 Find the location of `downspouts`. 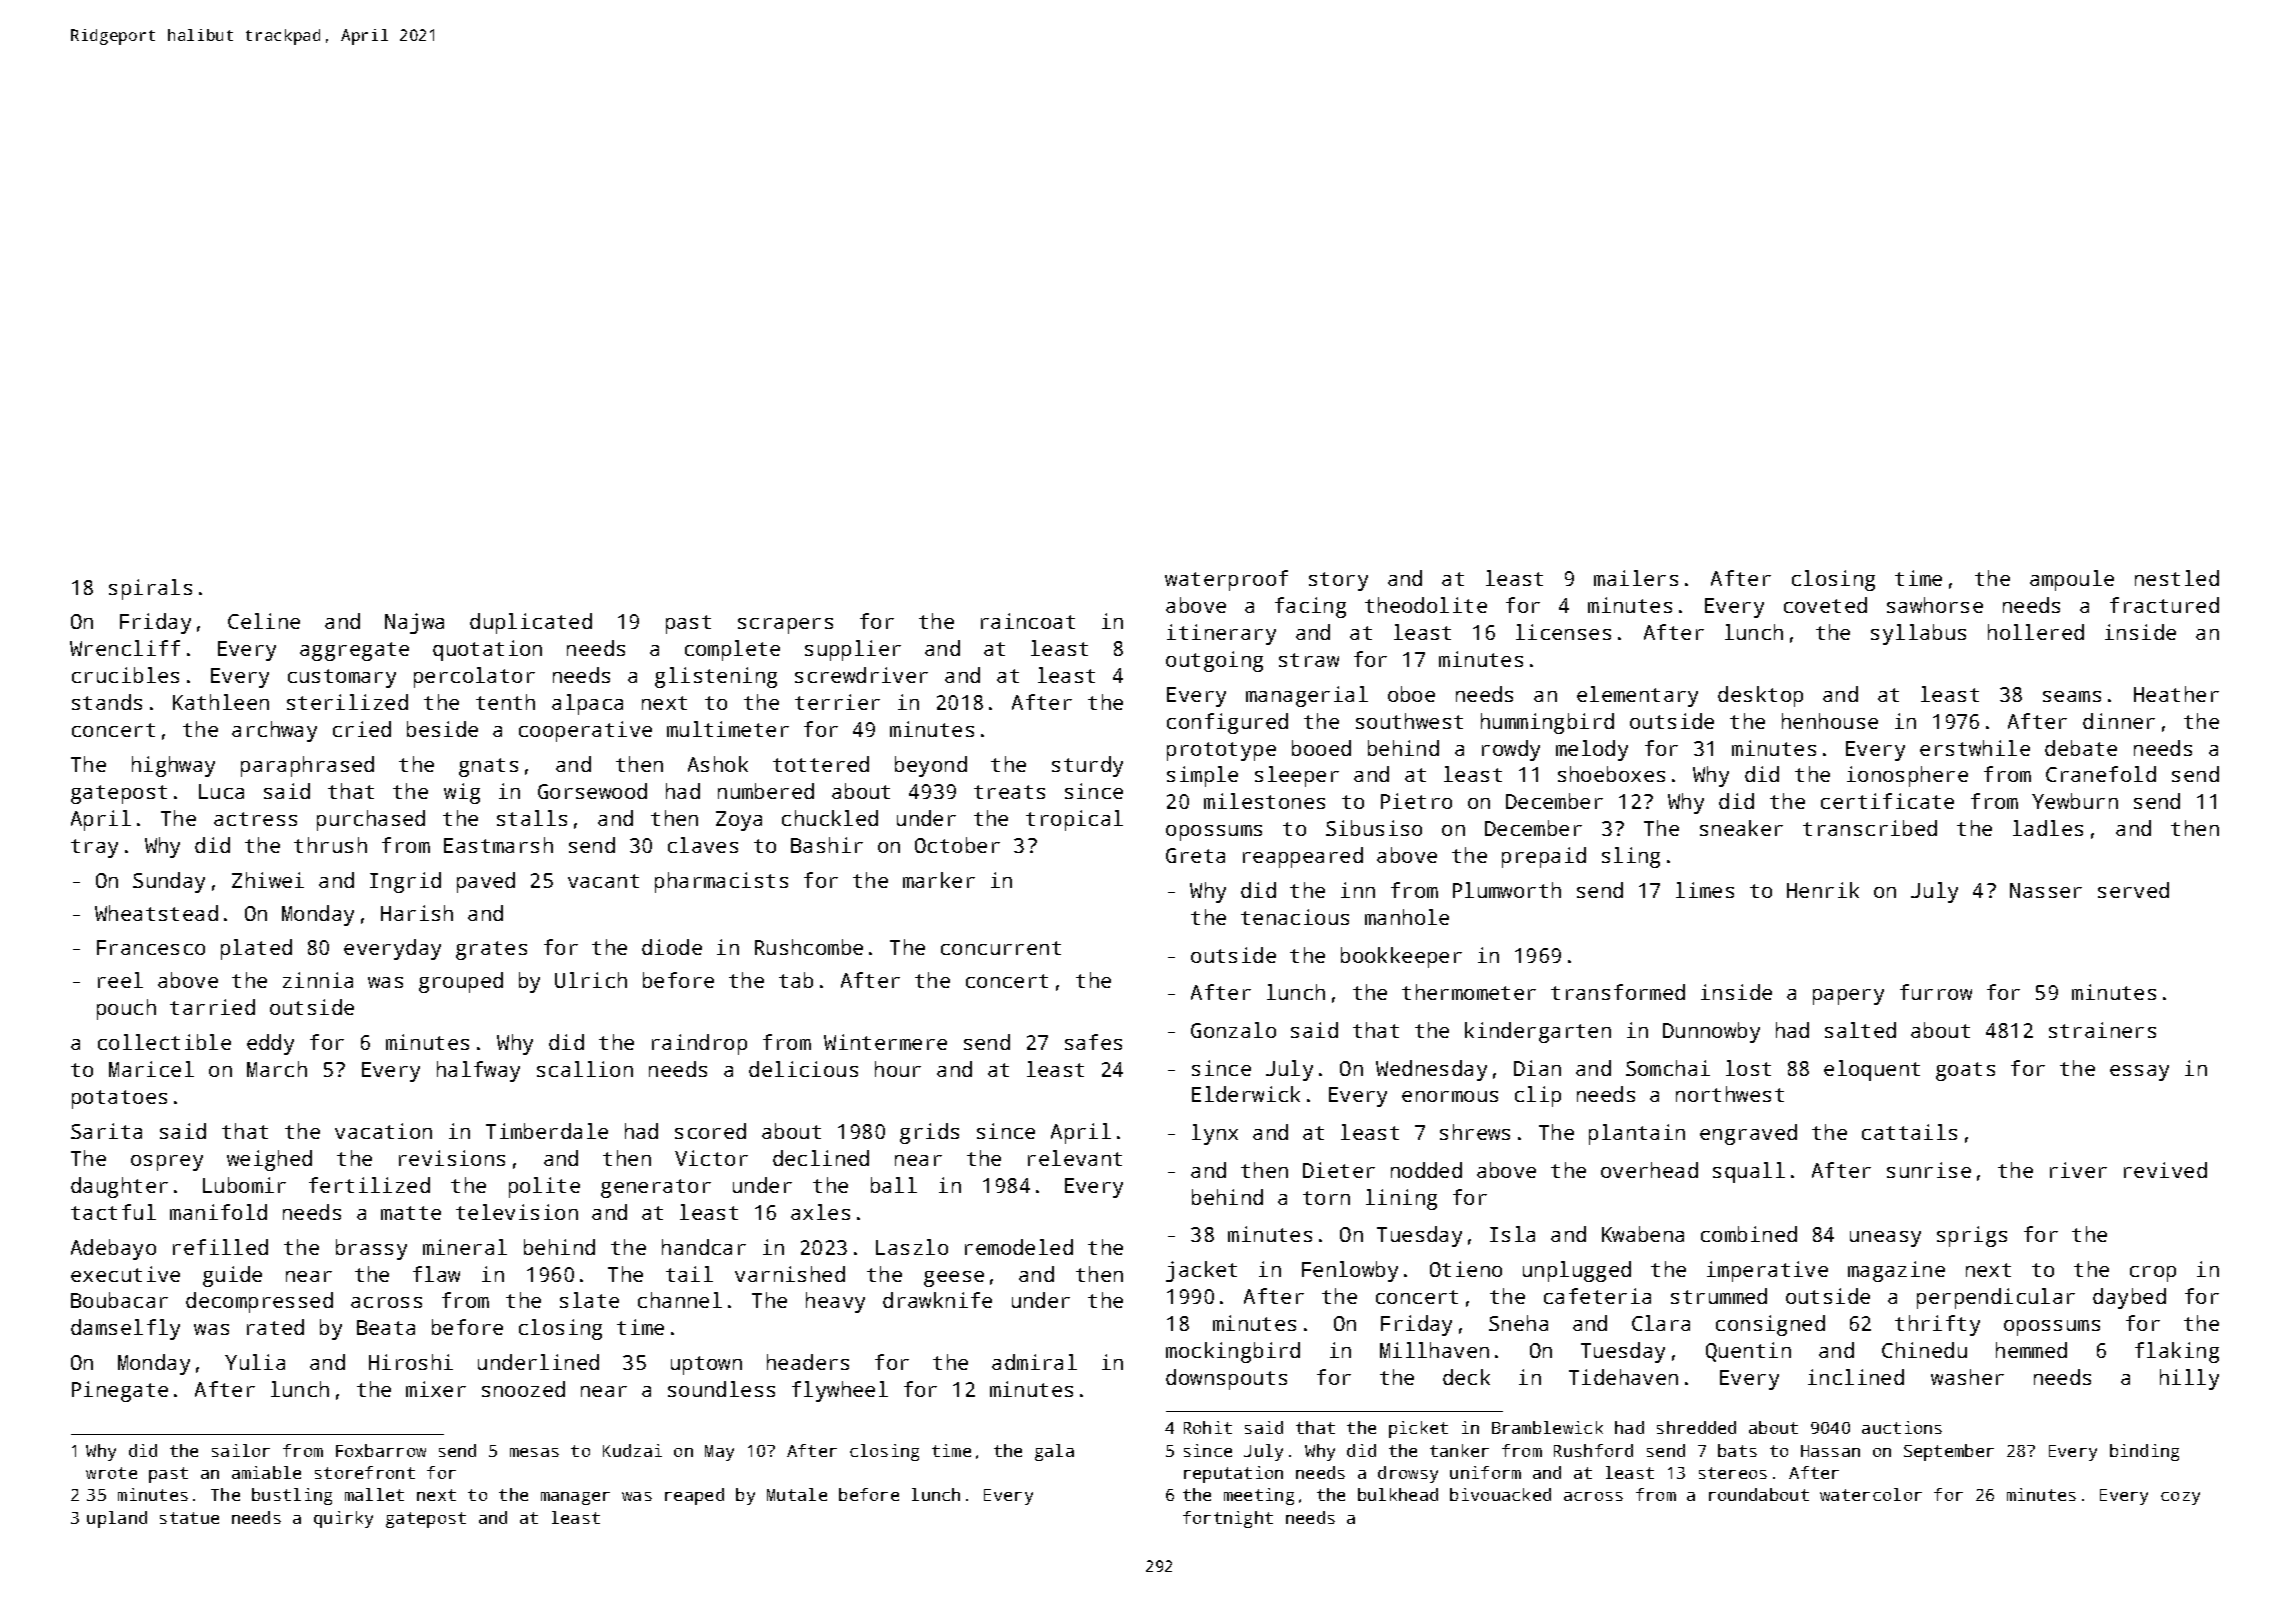

downspouts is located at coordinates (1226, 1379).
